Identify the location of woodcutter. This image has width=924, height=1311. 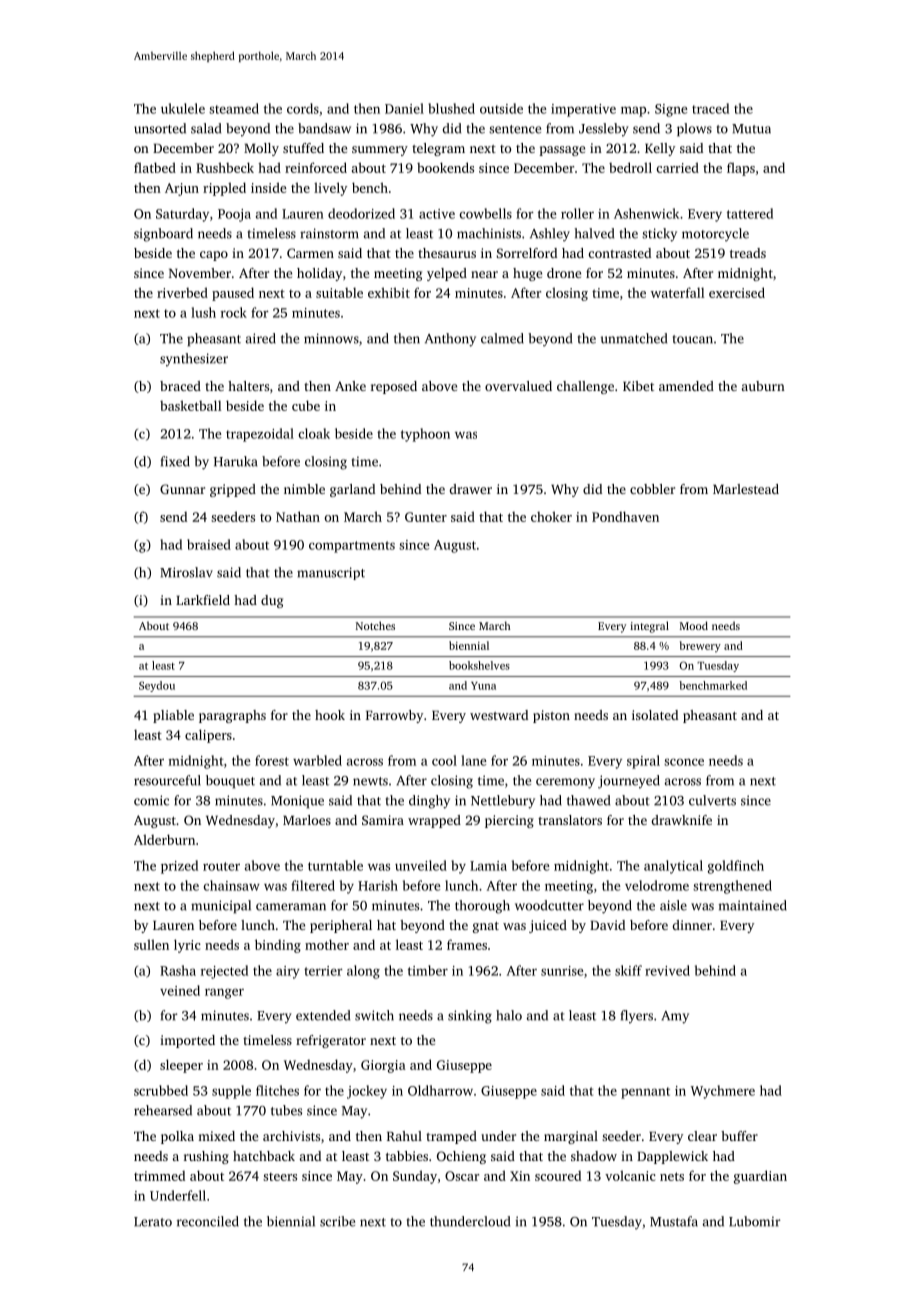
(549, 905).
